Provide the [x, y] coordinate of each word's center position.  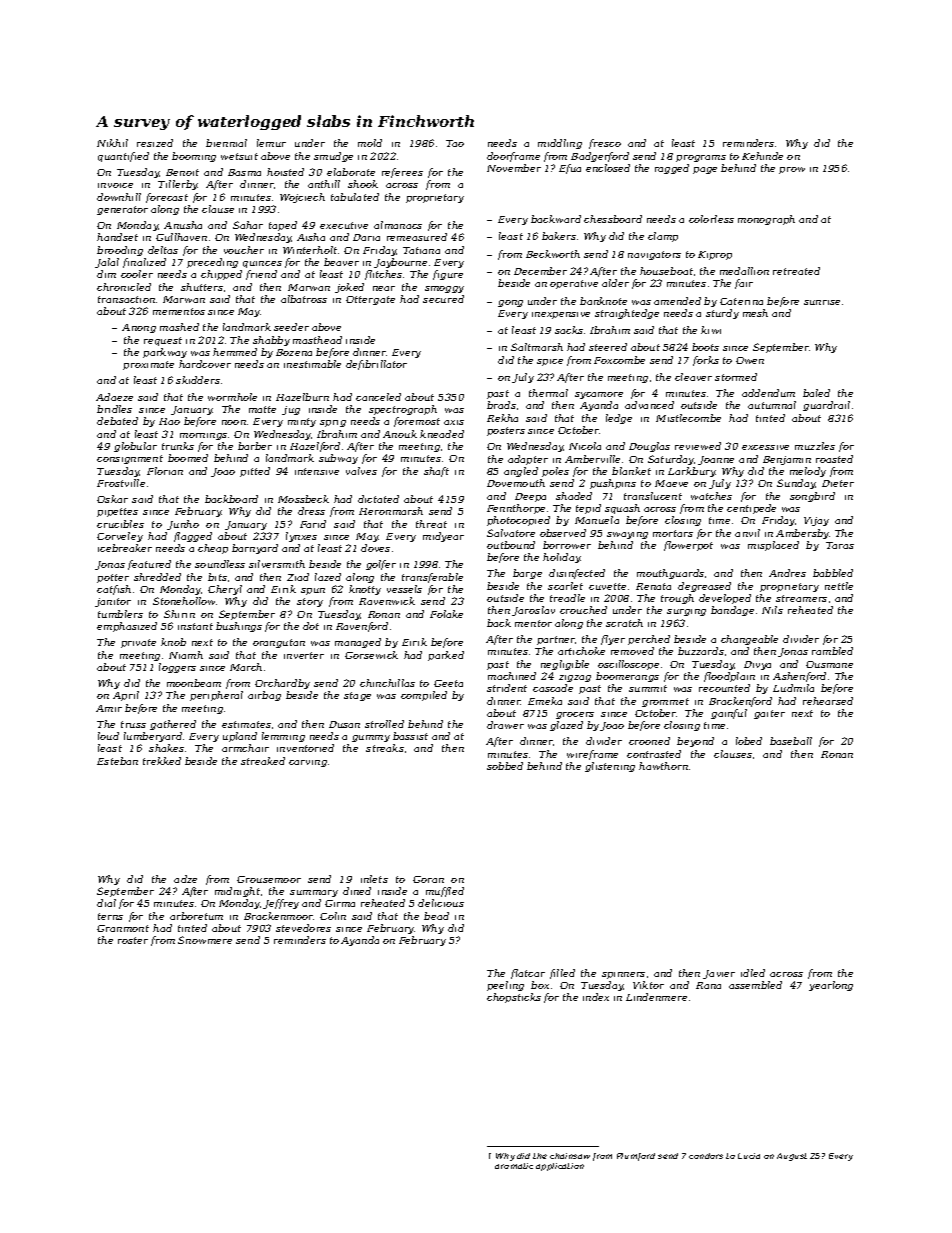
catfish [114, 590]
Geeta [448, 683]
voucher [244, 250]
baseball [791, 741]
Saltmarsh [537, 347]
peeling [505, 986]
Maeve [671, 483]
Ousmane [829, 664]
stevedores [303, 928]
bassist [410, 736]
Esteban [117, 761]
